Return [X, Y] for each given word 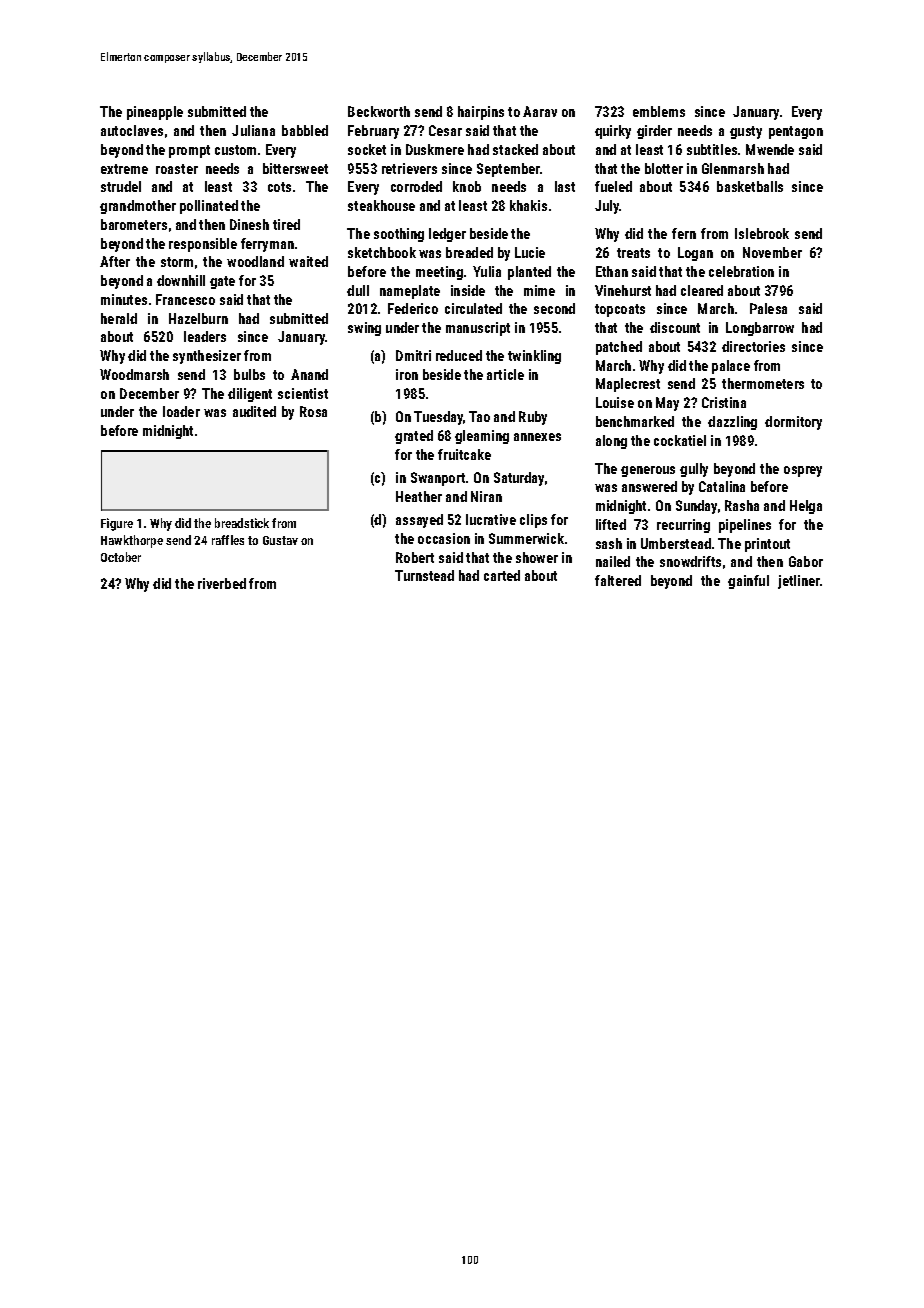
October [121, 557]
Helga [806, 507]
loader [181, 411]
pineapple [155, 113]
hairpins [481, 113]
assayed [419, 521]
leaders [205, 336]
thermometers [763, 383]
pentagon [796, 132]
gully [694, 470]
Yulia [487, 271]
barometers [134, 224]
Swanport [438, 479]
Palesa [768, 308]
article [505, 374]
